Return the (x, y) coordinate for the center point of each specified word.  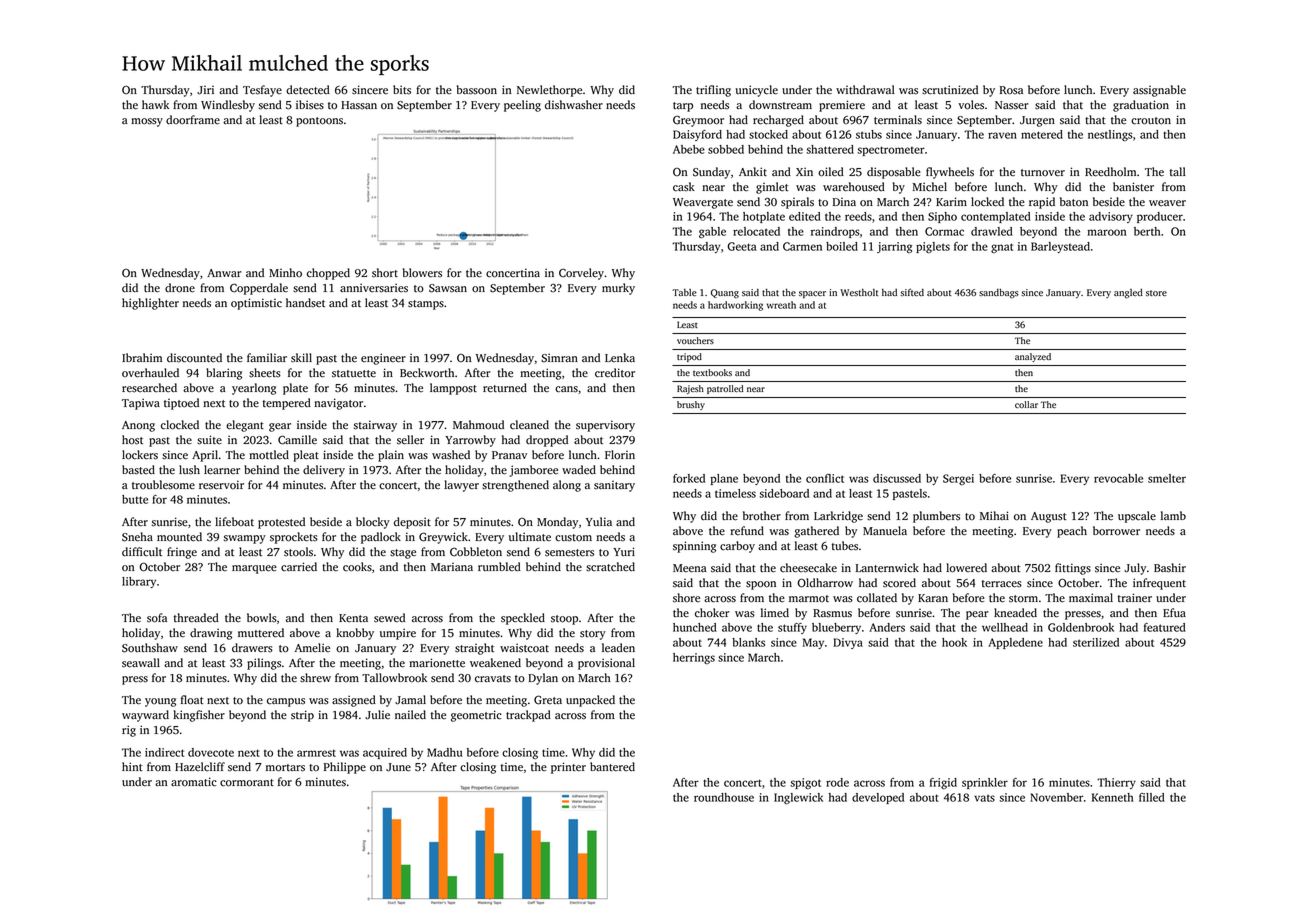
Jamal (410, 700)
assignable (1159, 91)
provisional (606, 664)
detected (308, 90)
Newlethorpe (549, 91)
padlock (381, 538)
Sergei (958, 479)
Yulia (599, 521)
